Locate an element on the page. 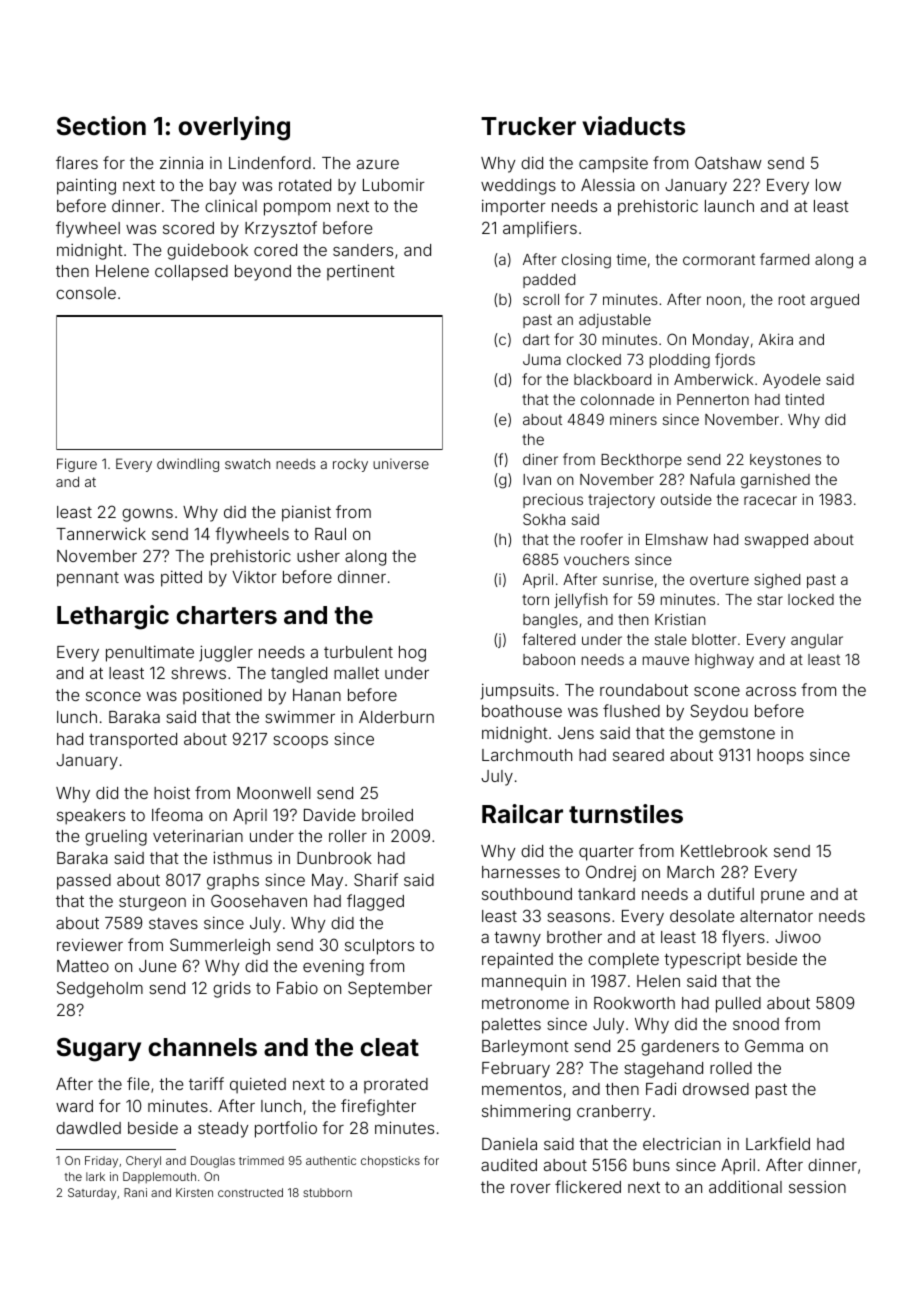 The image size is (924, 1308). scroll is located at coordinates (541, 299).
